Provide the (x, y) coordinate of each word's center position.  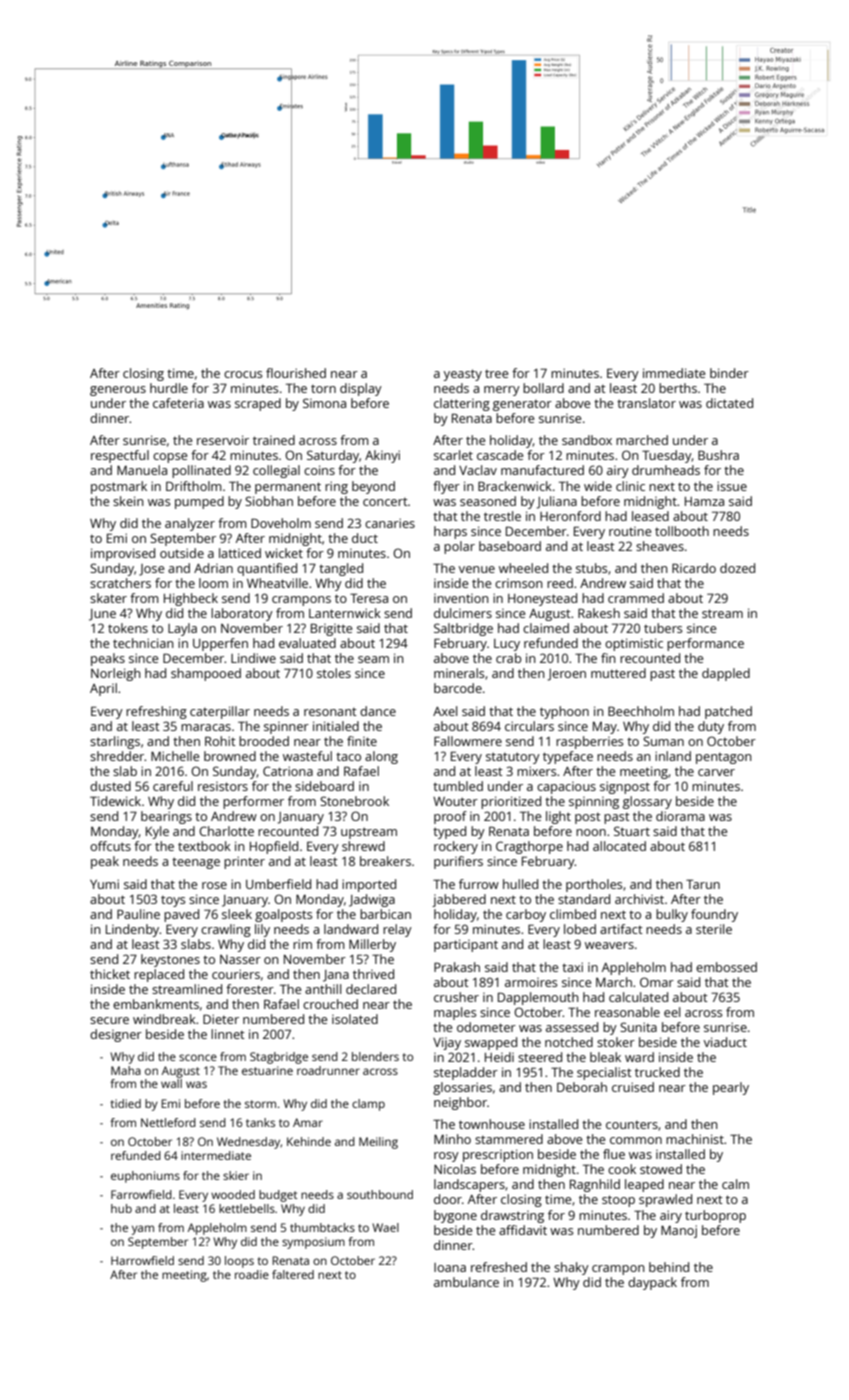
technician (143, 643)
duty (711, 727)
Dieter (221, 1019)
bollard (543, 388)
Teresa (369, 598)
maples (455, 1013)
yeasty (462, 375)
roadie (252, 1274)
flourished (296, 373)
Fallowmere (468, 741)
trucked (657, 1072)
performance (705, 644)
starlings (115, 742)
